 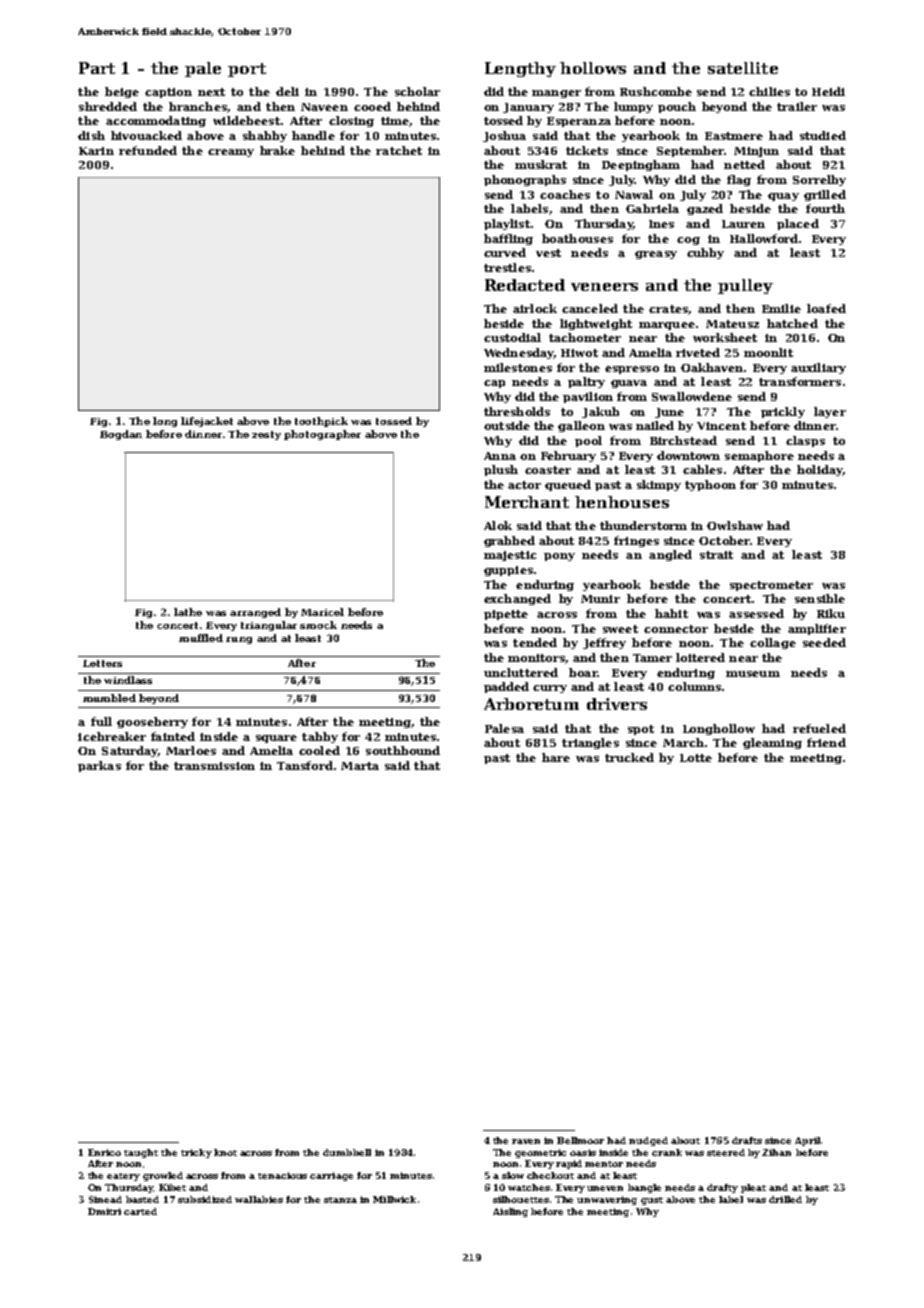 I want to click on strait, so click(x=716, y=555).
